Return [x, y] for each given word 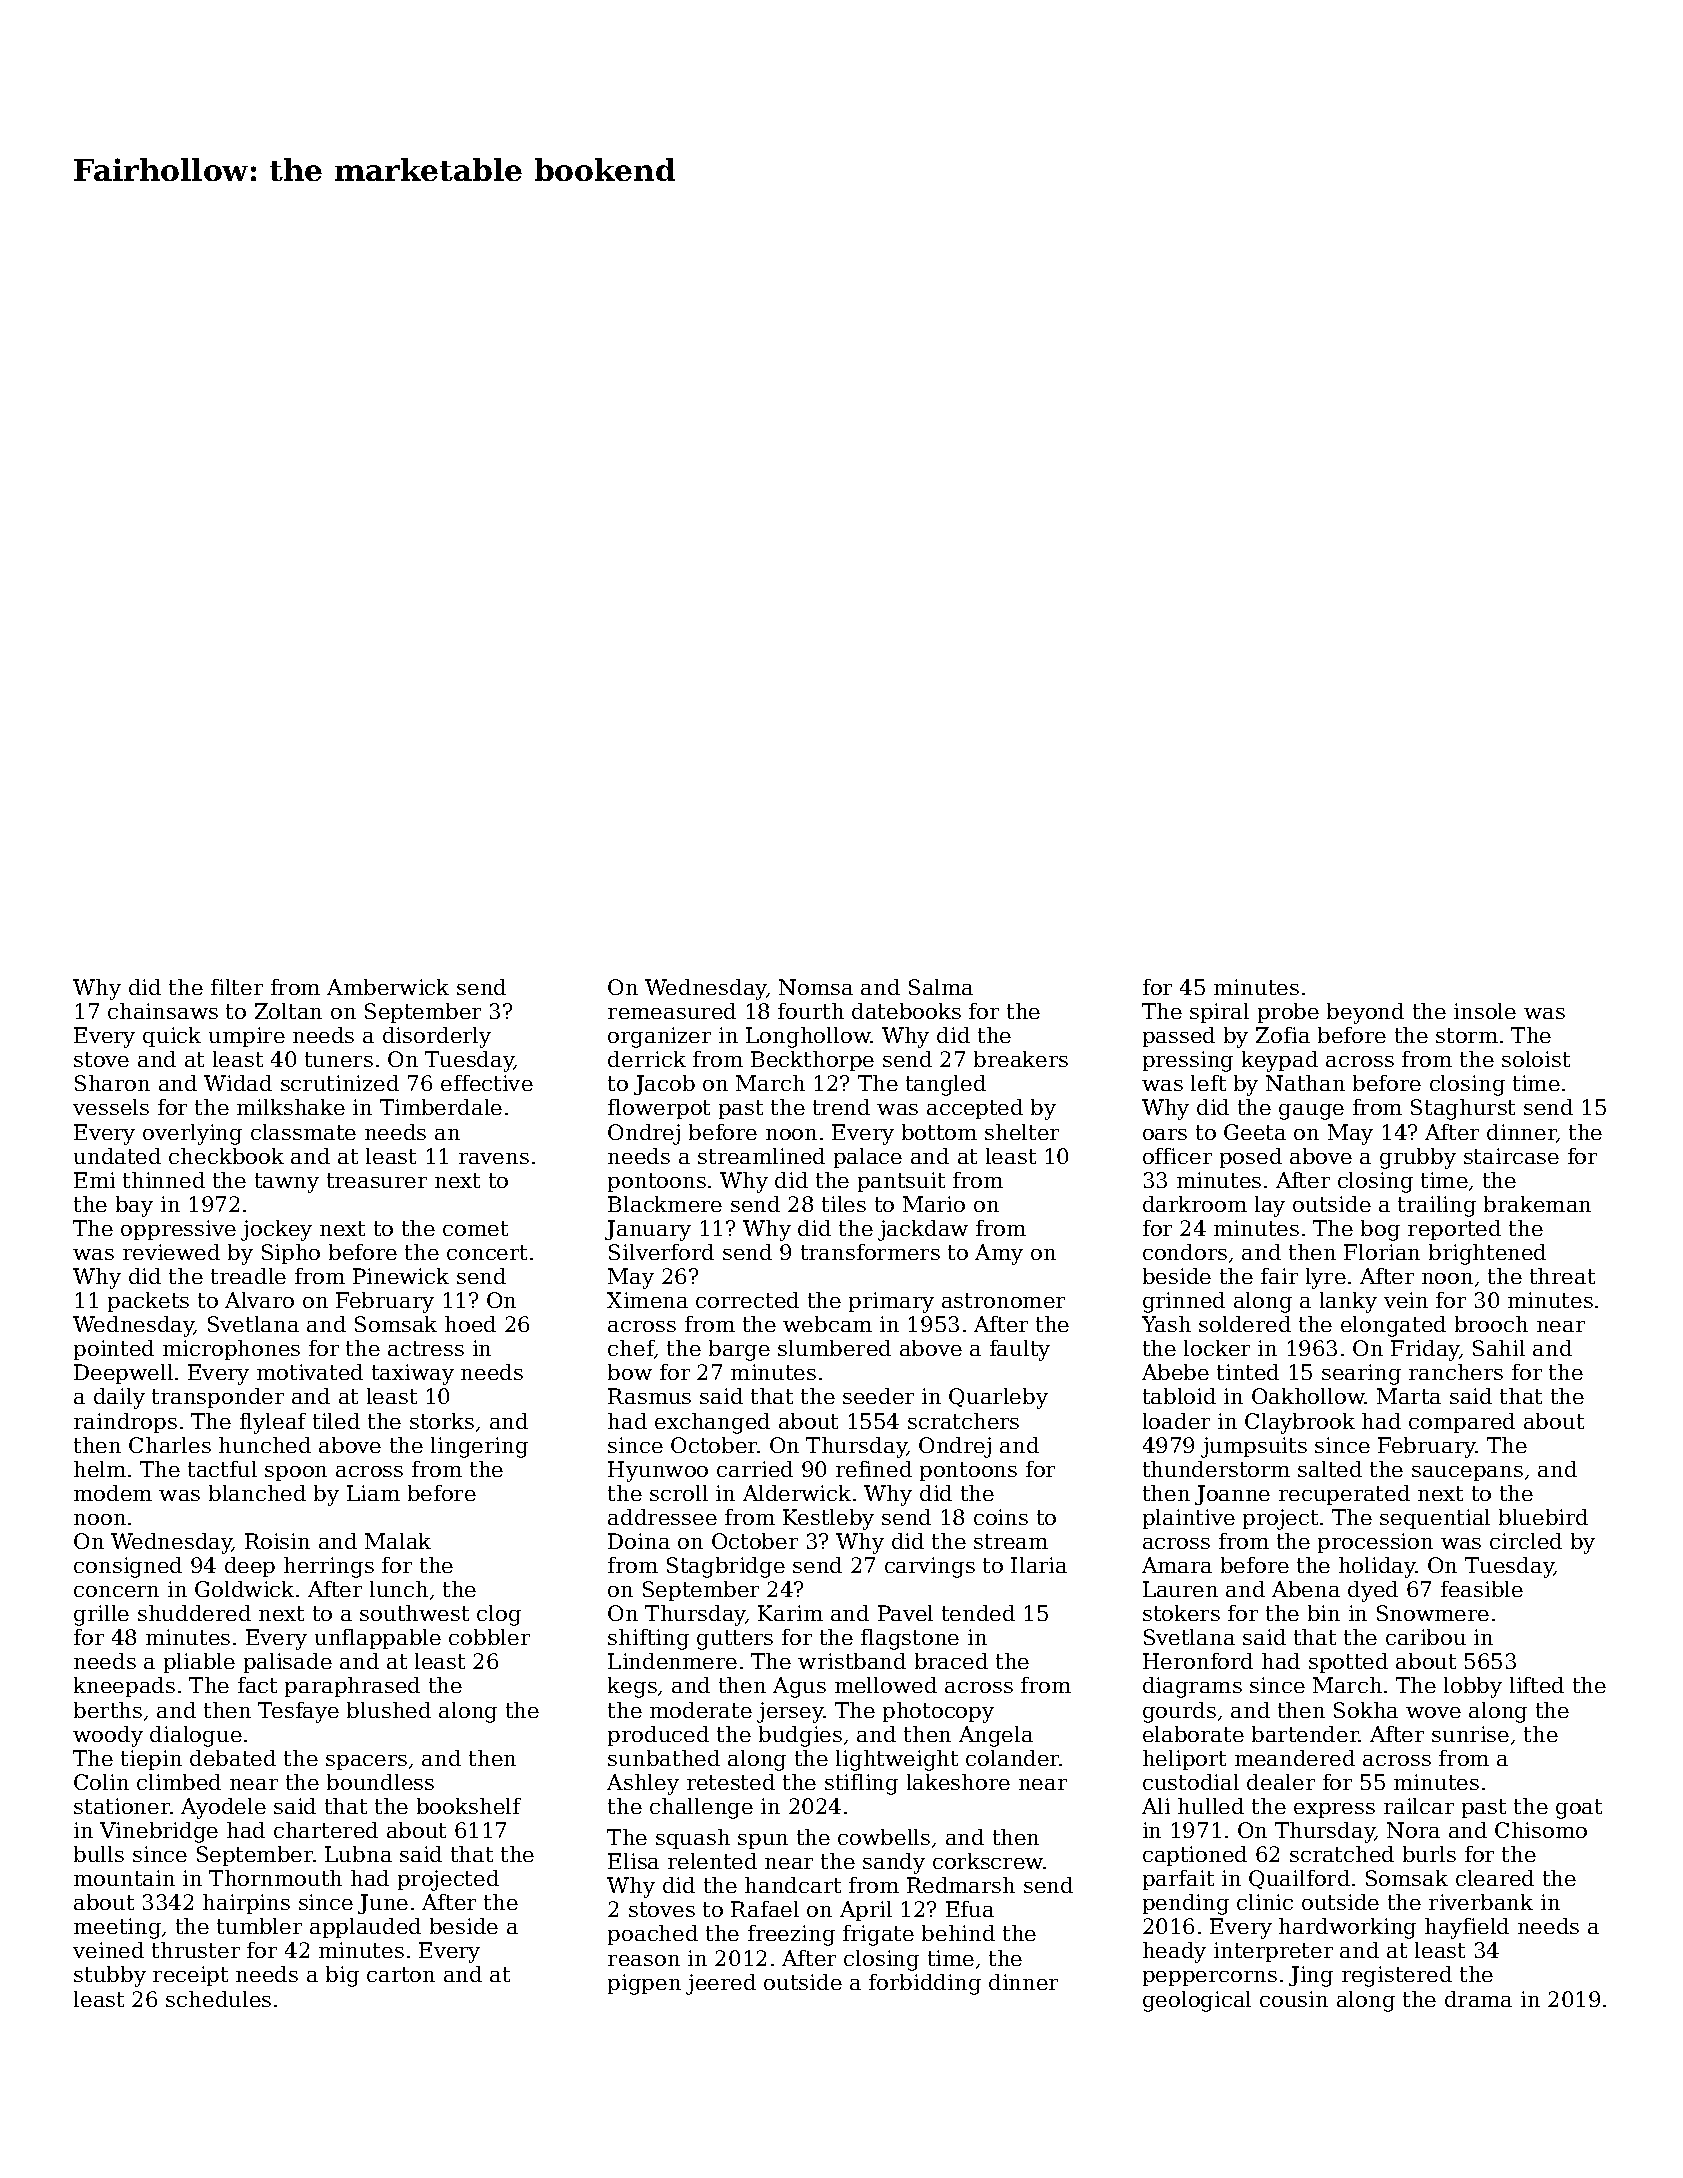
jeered [721, 1984]
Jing [1311, 1976]
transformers [870, 1252]
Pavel [905, 1613]
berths [108, 1710]
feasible [1482, 1589]
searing [1361, 1374]
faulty [1020, 1350]
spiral [1219, 1013]
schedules [218, 1999]
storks [442, 1421]
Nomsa [816, 987]
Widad [238, 1083]
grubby [1418, 1158]
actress [426, 1348]
